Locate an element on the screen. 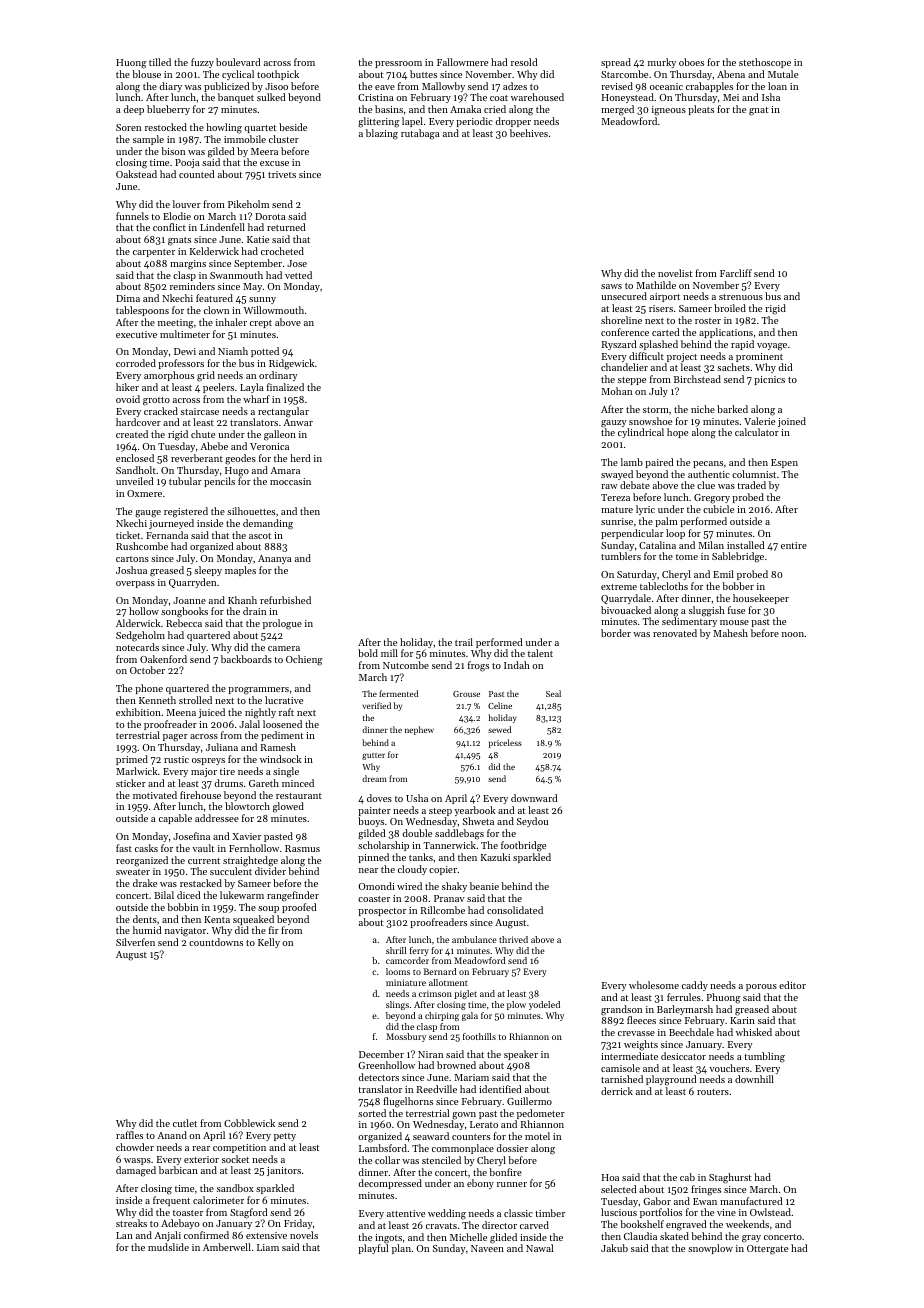 Image resolution: width=924 pixels, height=1308 pixels. boulevard is located at coordinates (238, 62).
